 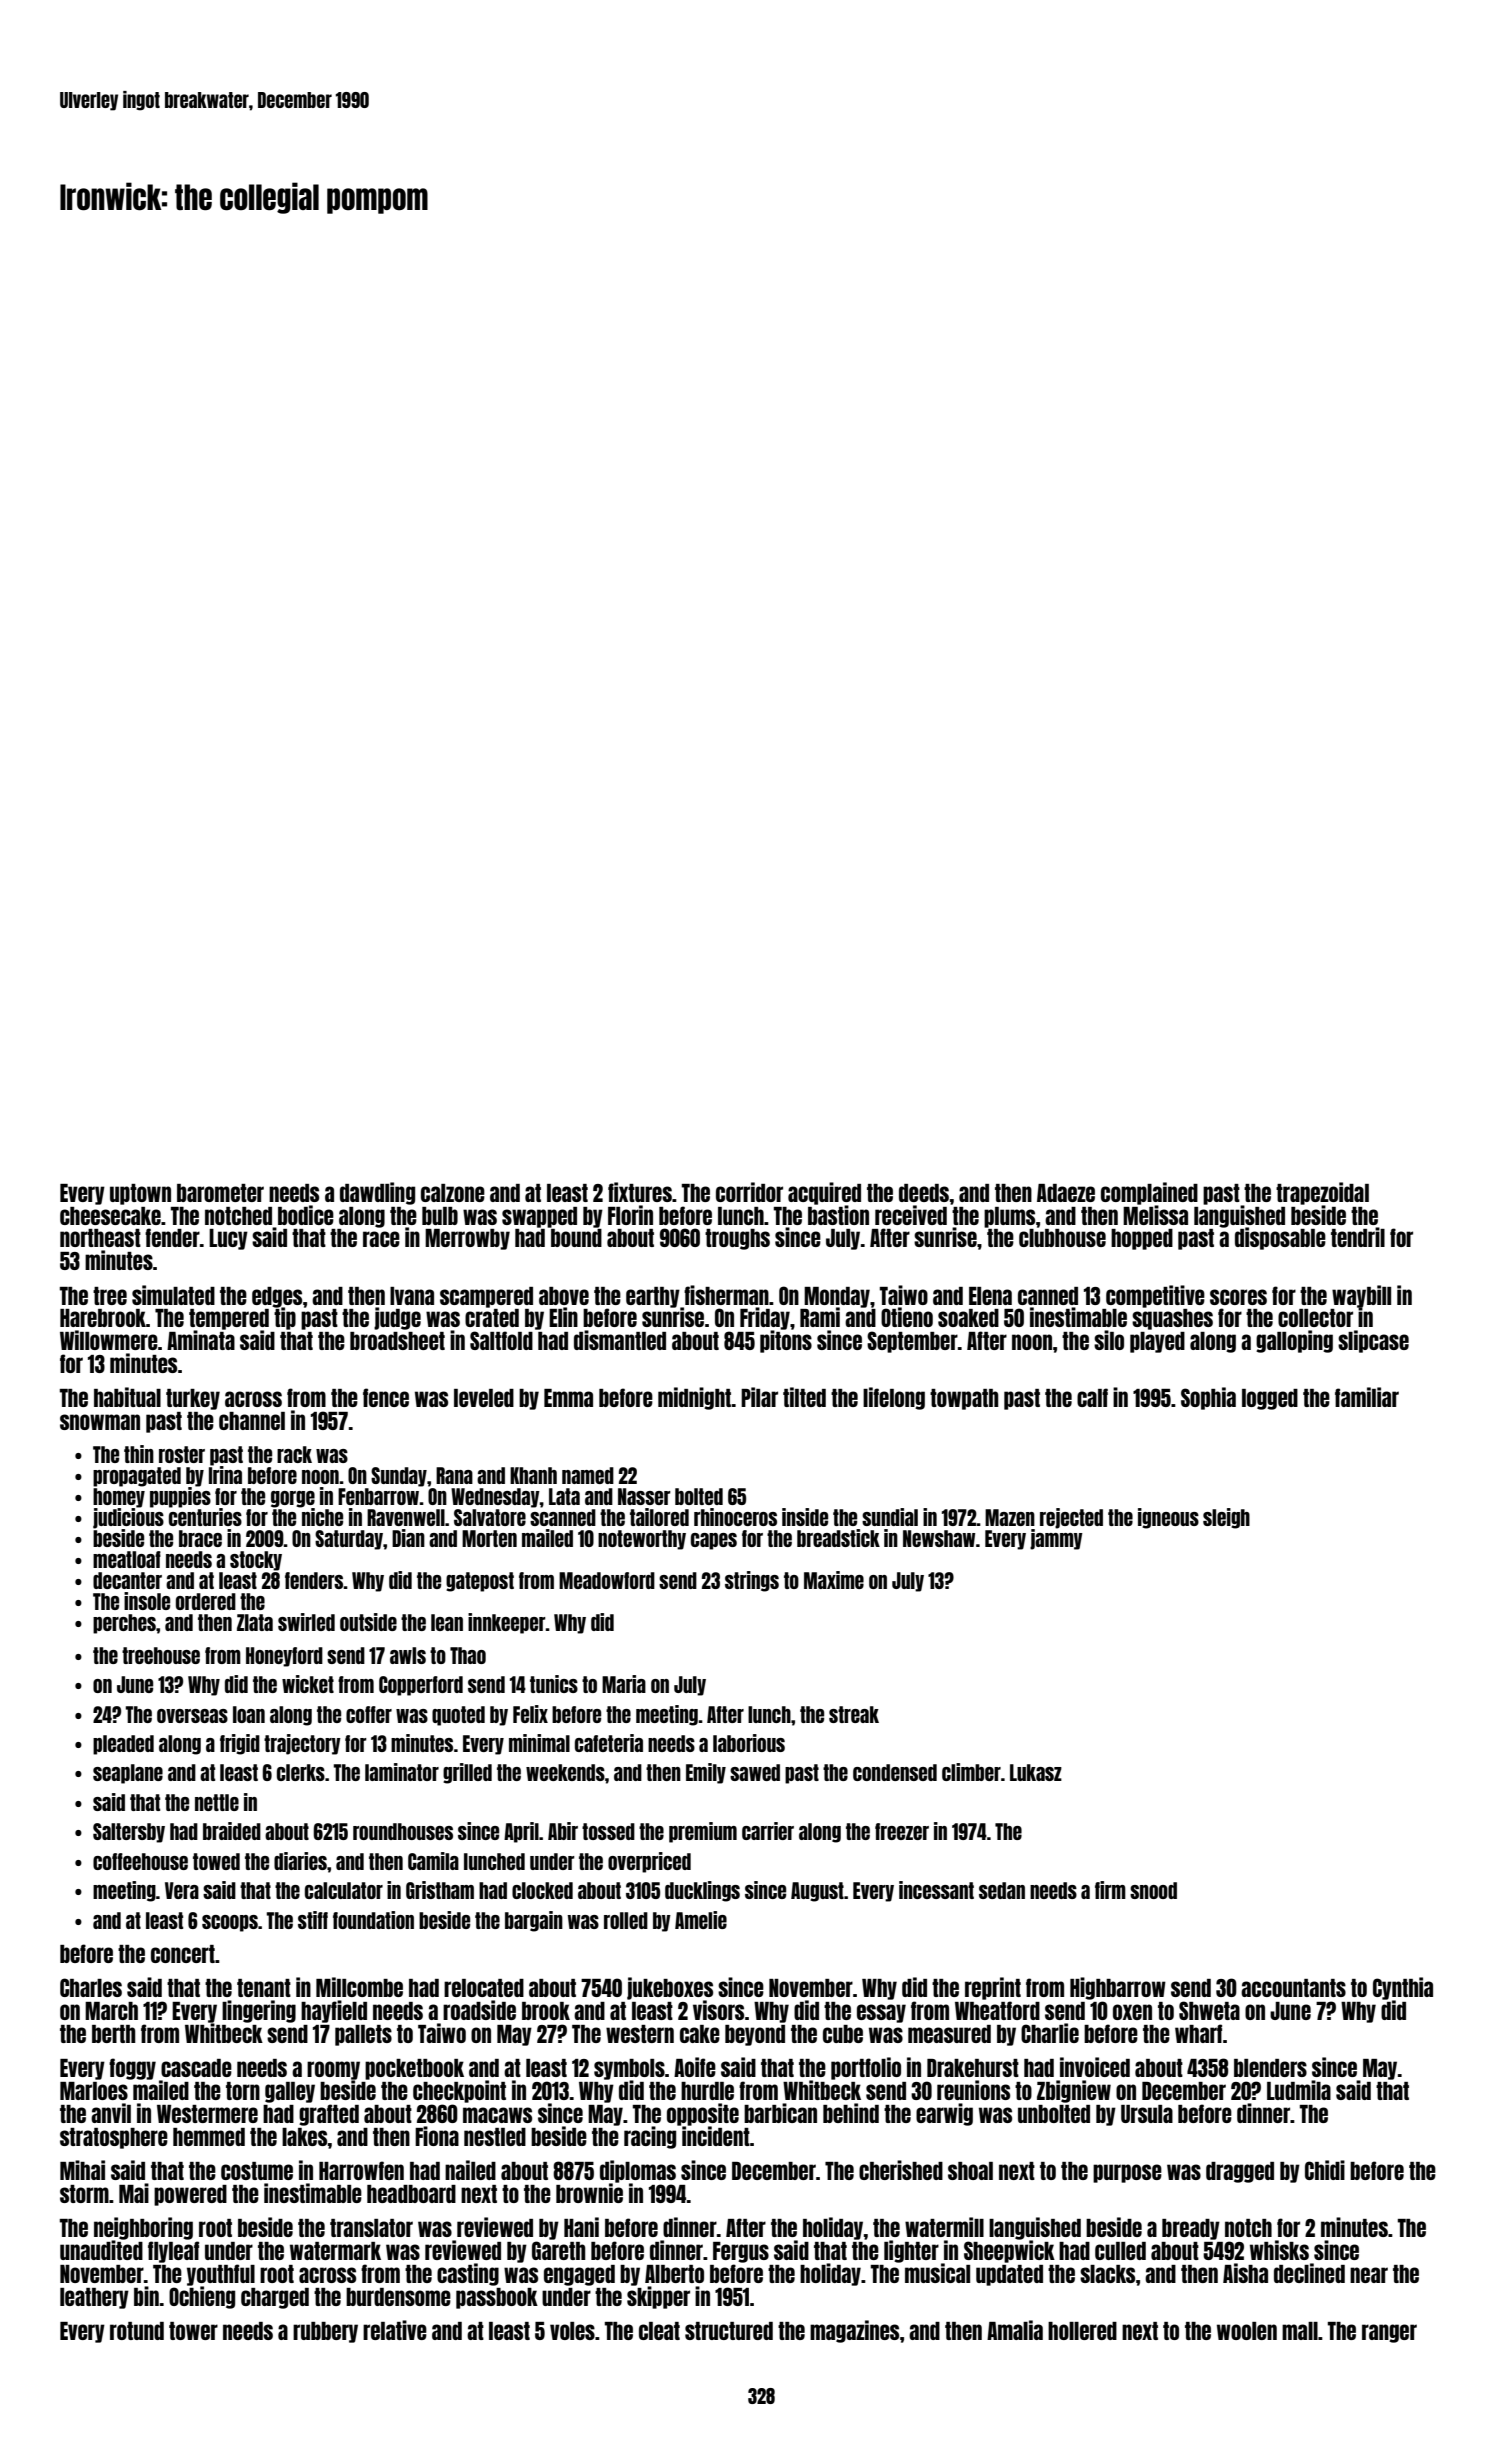 I want to click on uptown, so click(x=140, y=1194).
